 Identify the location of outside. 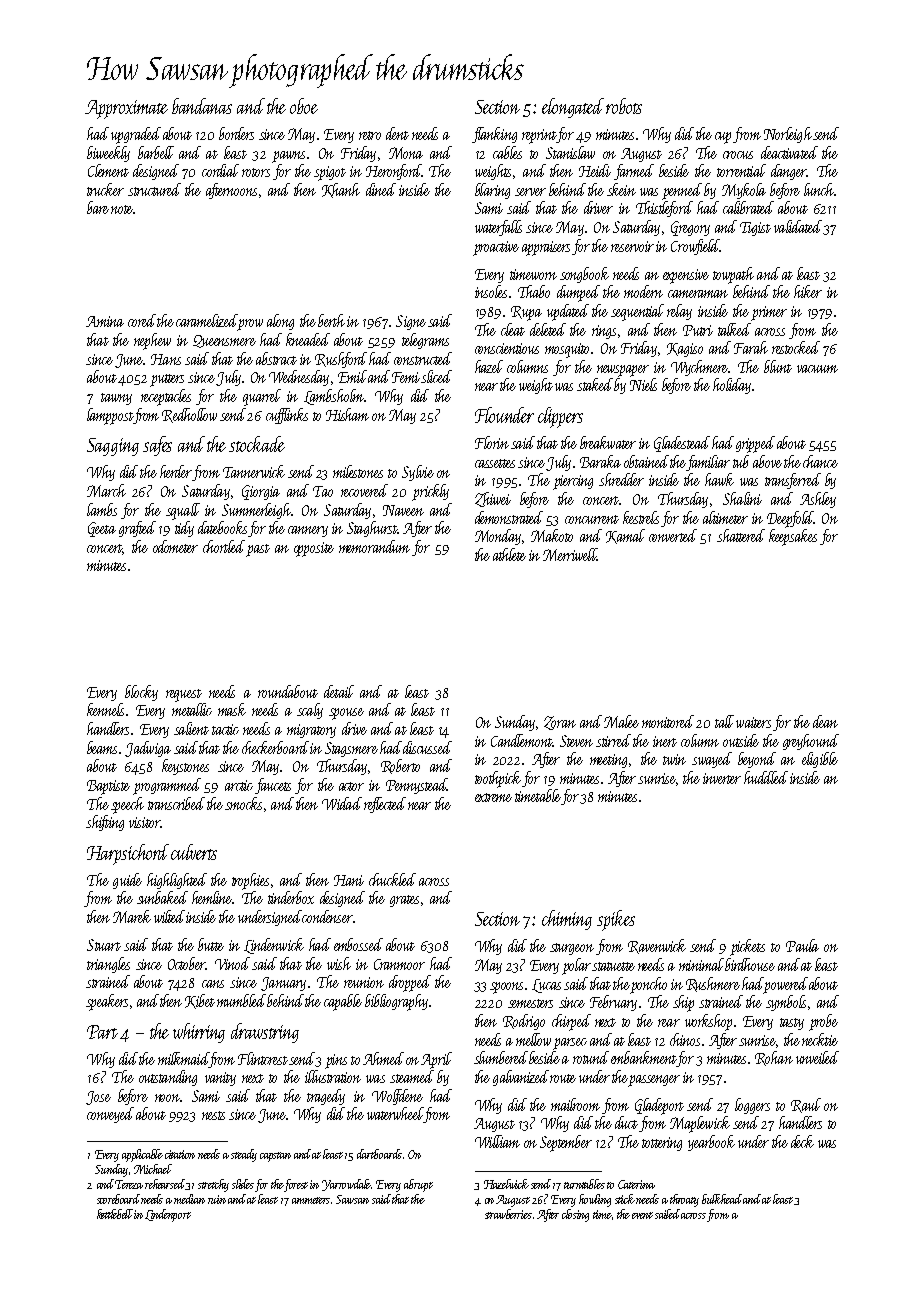
(741, 740).
